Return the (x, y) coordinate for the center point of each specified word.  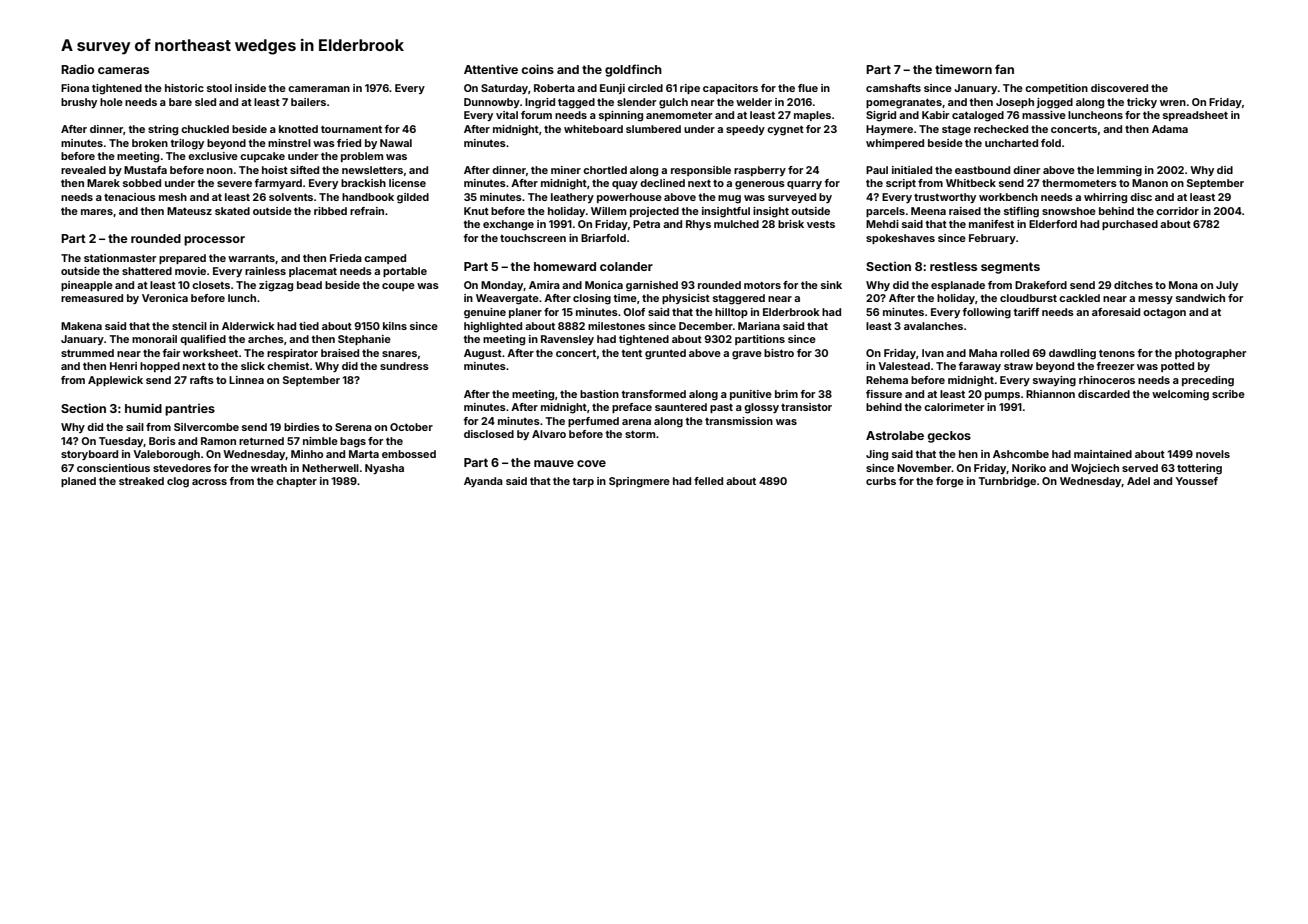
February (992, 239)
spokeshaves (900, 239)
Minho (307, 454)
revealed (83, 170)
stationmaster (120, 258)
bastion (599, 394)
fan (1004, 69)
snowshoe (1069, 211)
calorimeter (954, 407)
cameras (123, 70)
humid (143, 408)
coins (537, 69)
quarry (804, 185)
